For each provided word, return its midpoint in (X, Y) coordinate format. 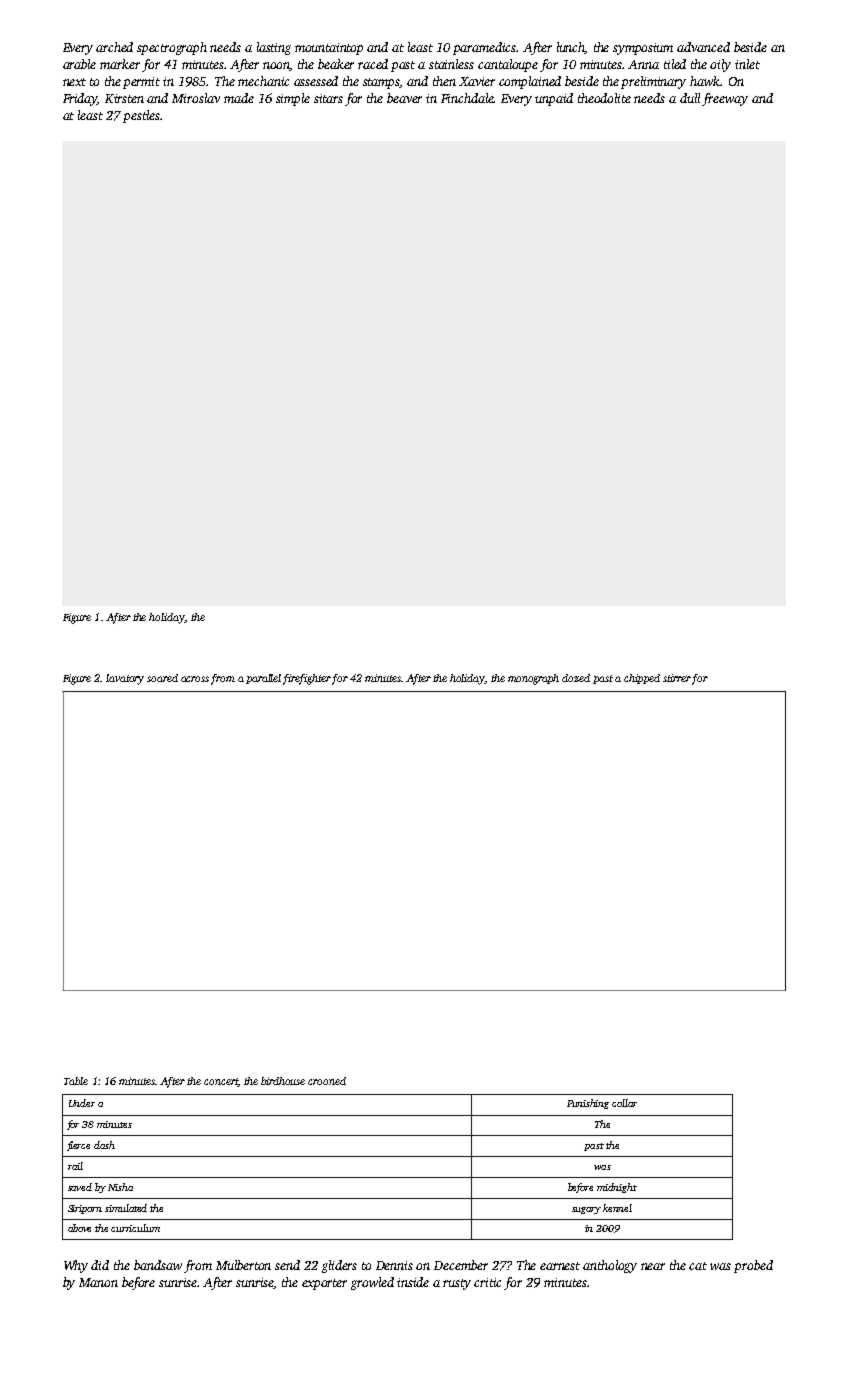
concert (221, 1082)
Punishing (588, 1104)
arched (114, 47)
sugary (586, 1210)
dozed (576, 678)
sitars (328, 98)
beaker (336, 64)
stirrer (677, 678)
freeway (725, 99)
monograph (533, 679)
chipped (642, 679)
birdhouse (283, 1081)
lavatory (125, 679)
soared (162, 678)
